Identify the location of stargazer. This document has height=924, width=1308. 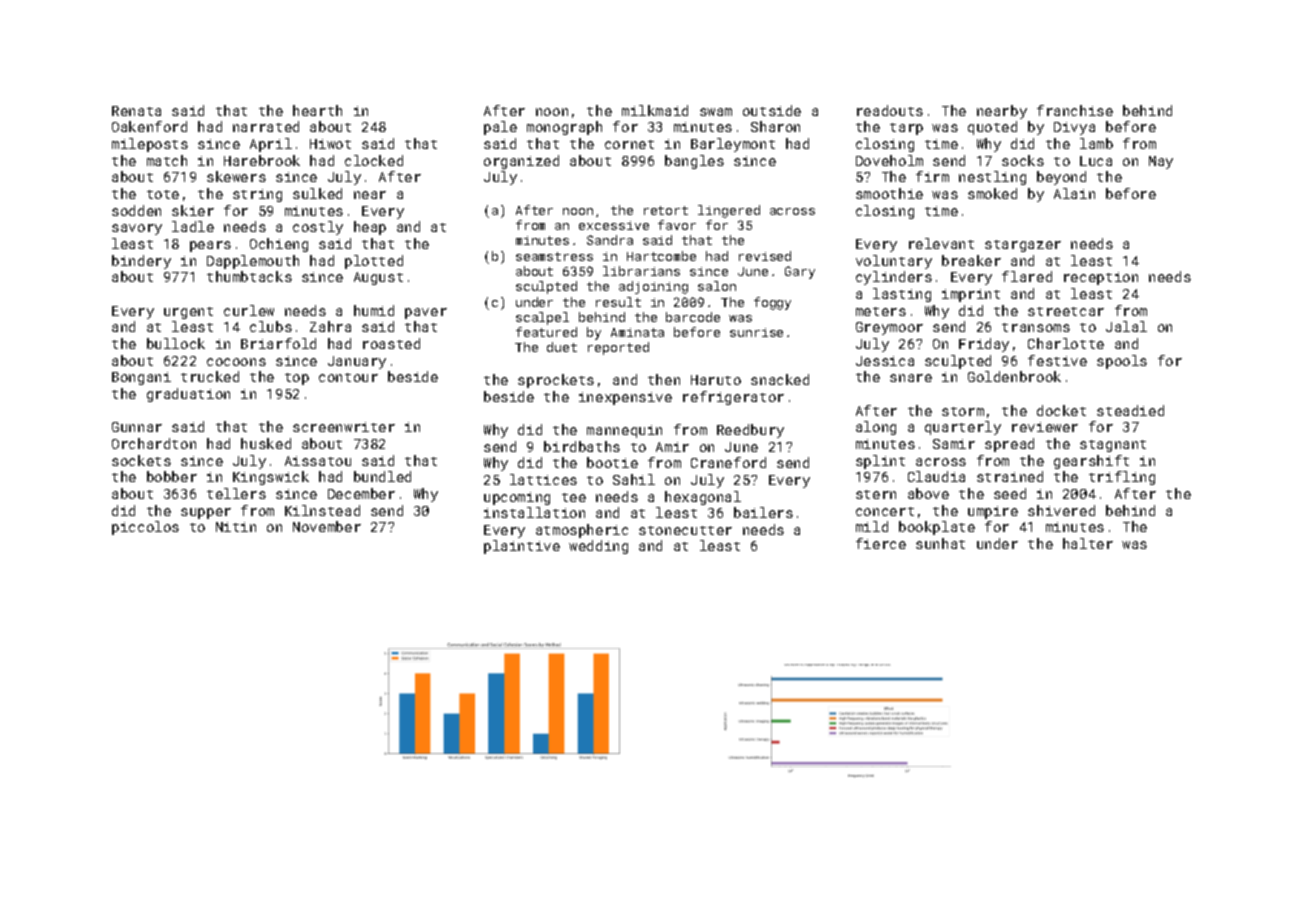
(1023, 246).
